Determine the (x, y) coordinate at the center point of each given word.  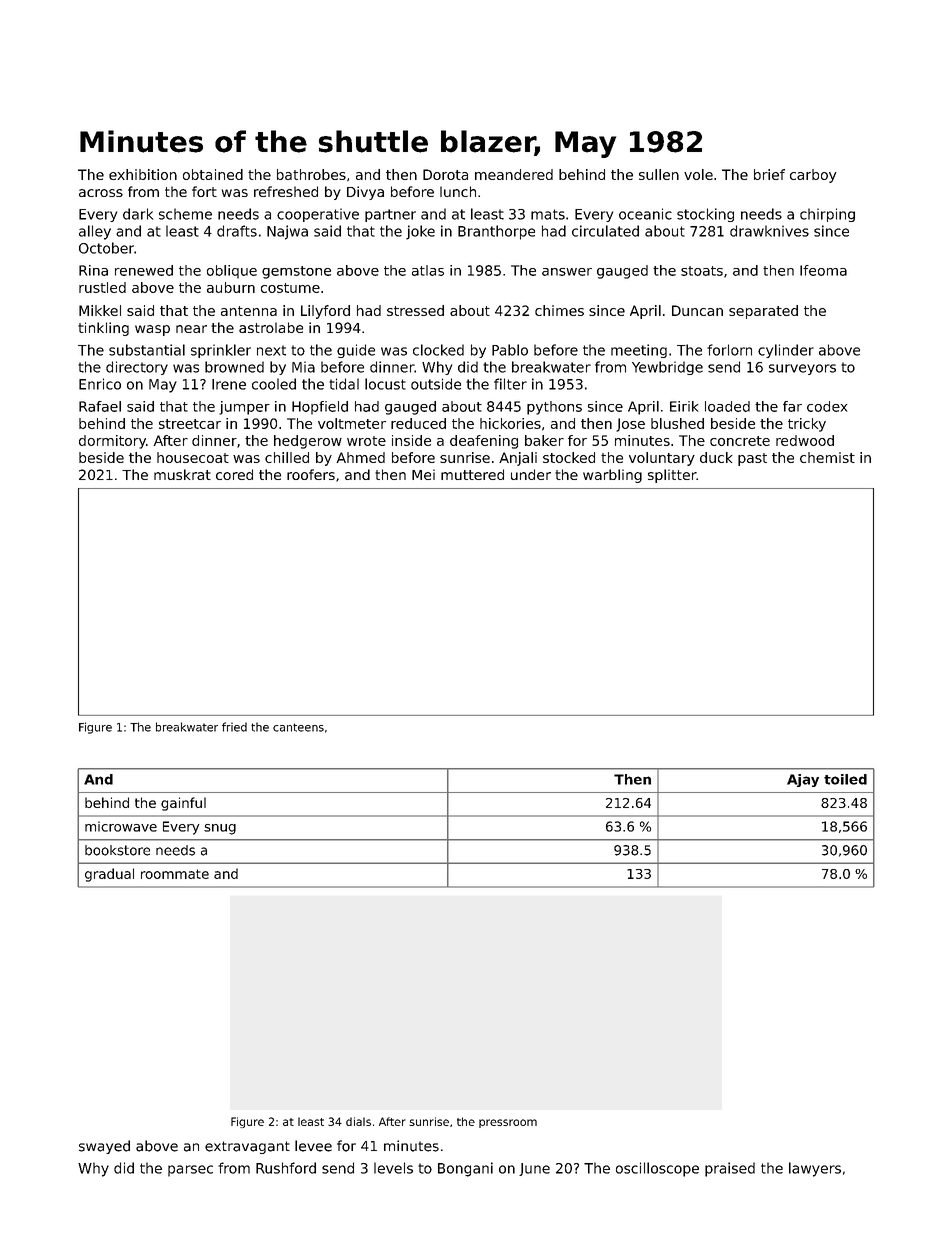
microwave (121, 826)
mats (548, 214)
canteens (298, 727)
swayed (104, 1147)
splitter (672, 476)
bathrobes (311, 174)
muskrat (182, 474)
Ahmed (361, 457)
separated (763, 312)
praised (730, 1169)
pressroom (508, 1123)
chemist (827, 457)
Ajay (803, 780)
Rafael (100, 406)
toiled (845, 779)
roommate (175, 874)
